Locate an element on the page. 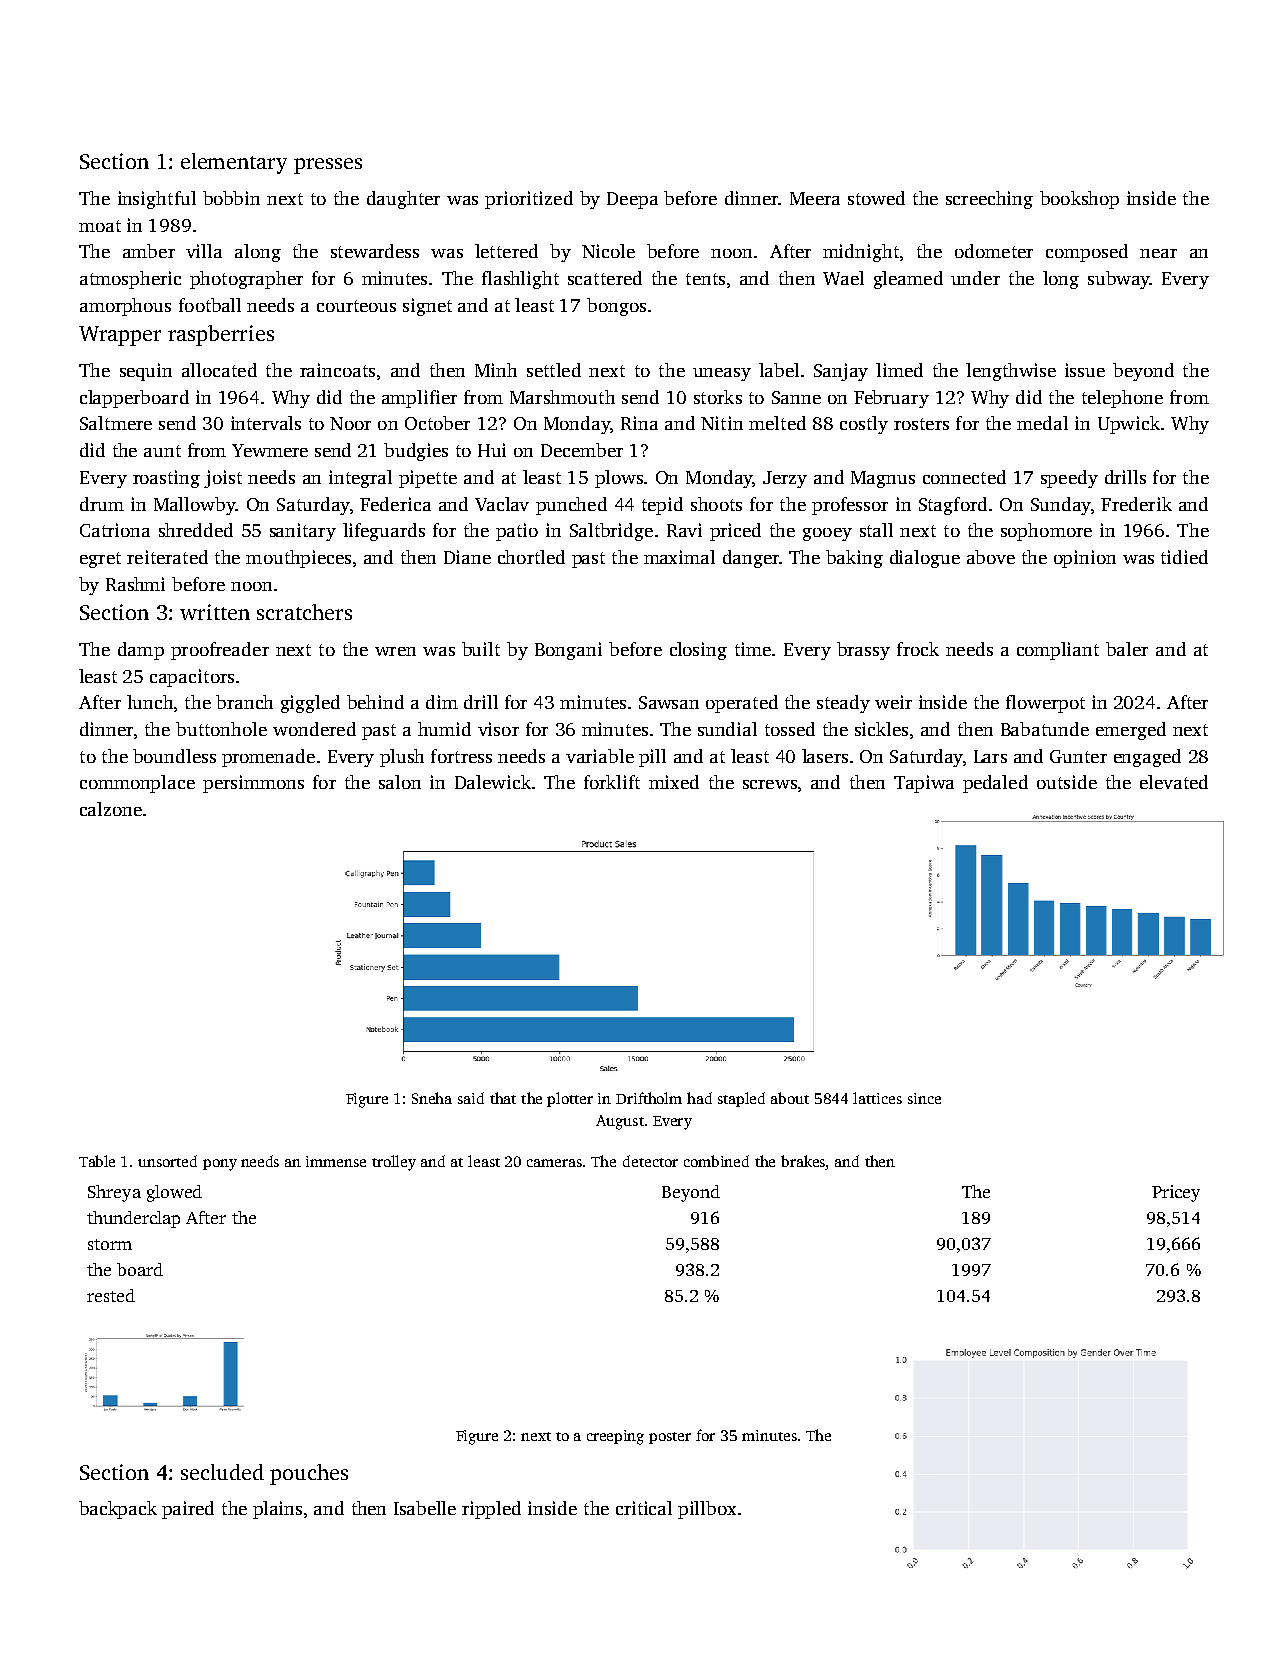 This document has height=1666, width=1288. Table is located at coordinates (97, 1161).
